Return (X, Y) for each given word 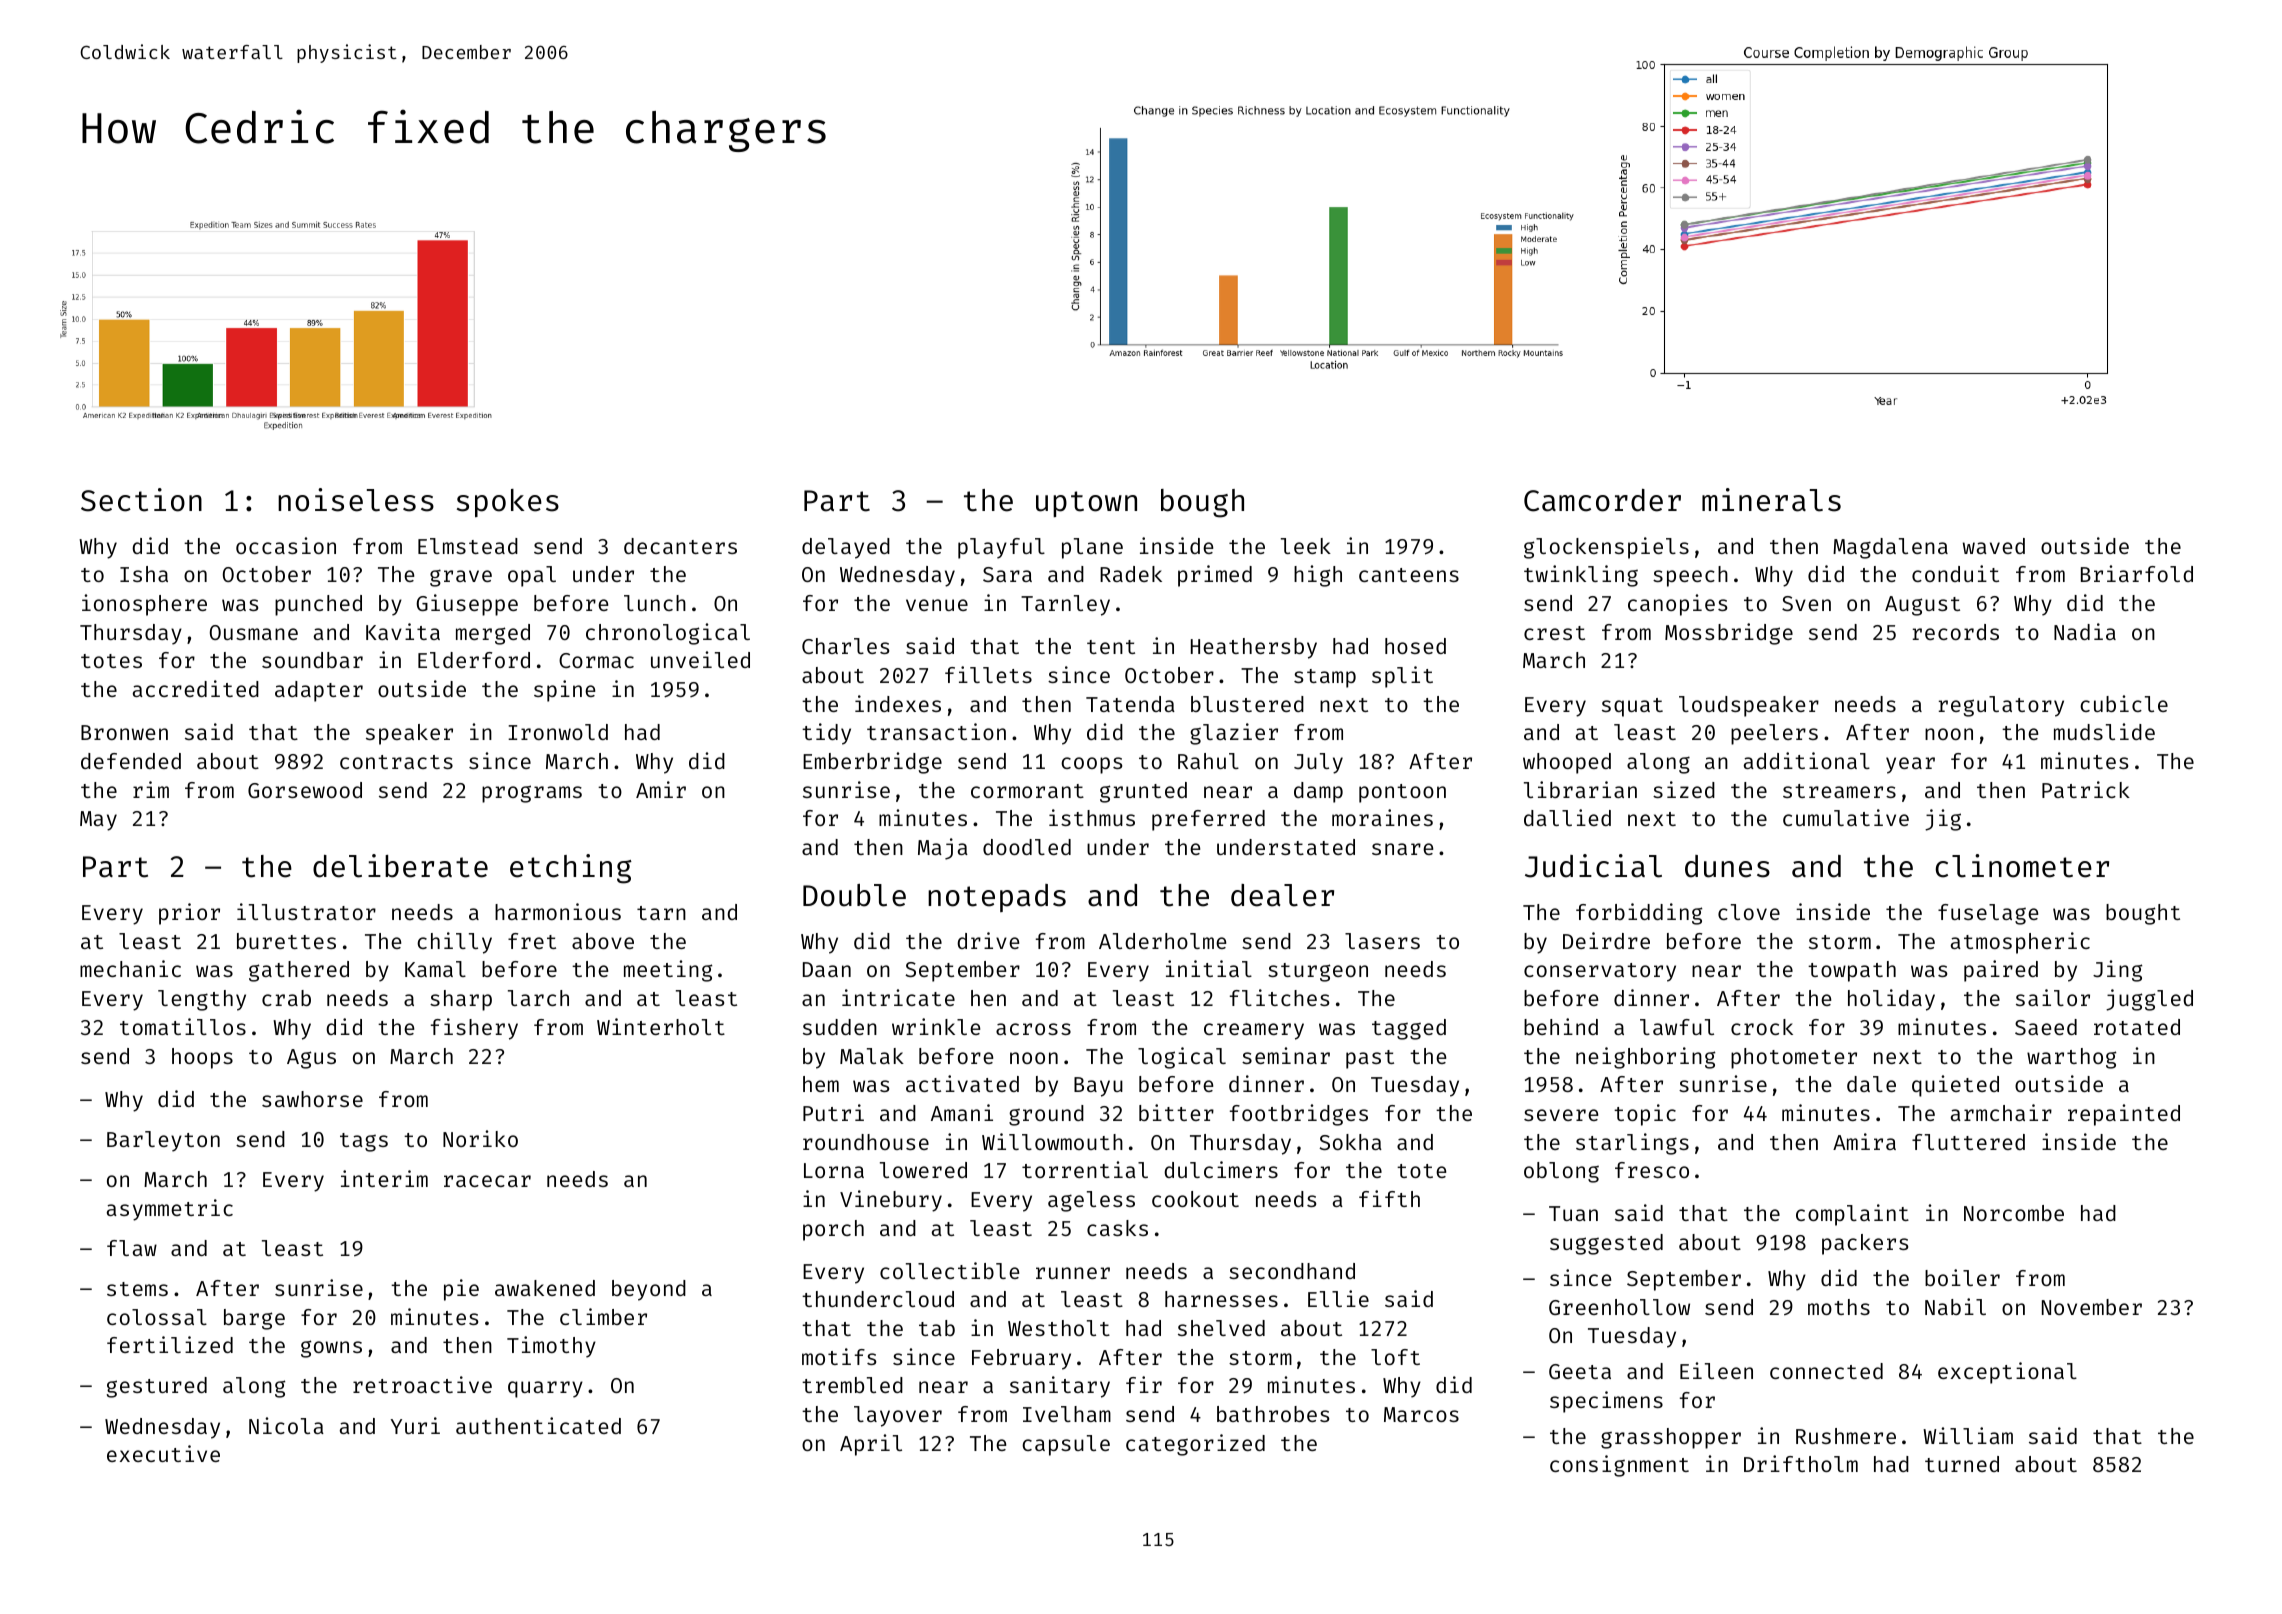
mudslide (2104, 731)
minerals (1771, 500)
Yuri (415, 1425)
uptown (1086, 504)
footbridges (1299, 1115)
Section (141, 500)
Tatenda (1130, 704)
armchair (2001, 1112)
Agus (311, 1059)
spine (564, 691)
